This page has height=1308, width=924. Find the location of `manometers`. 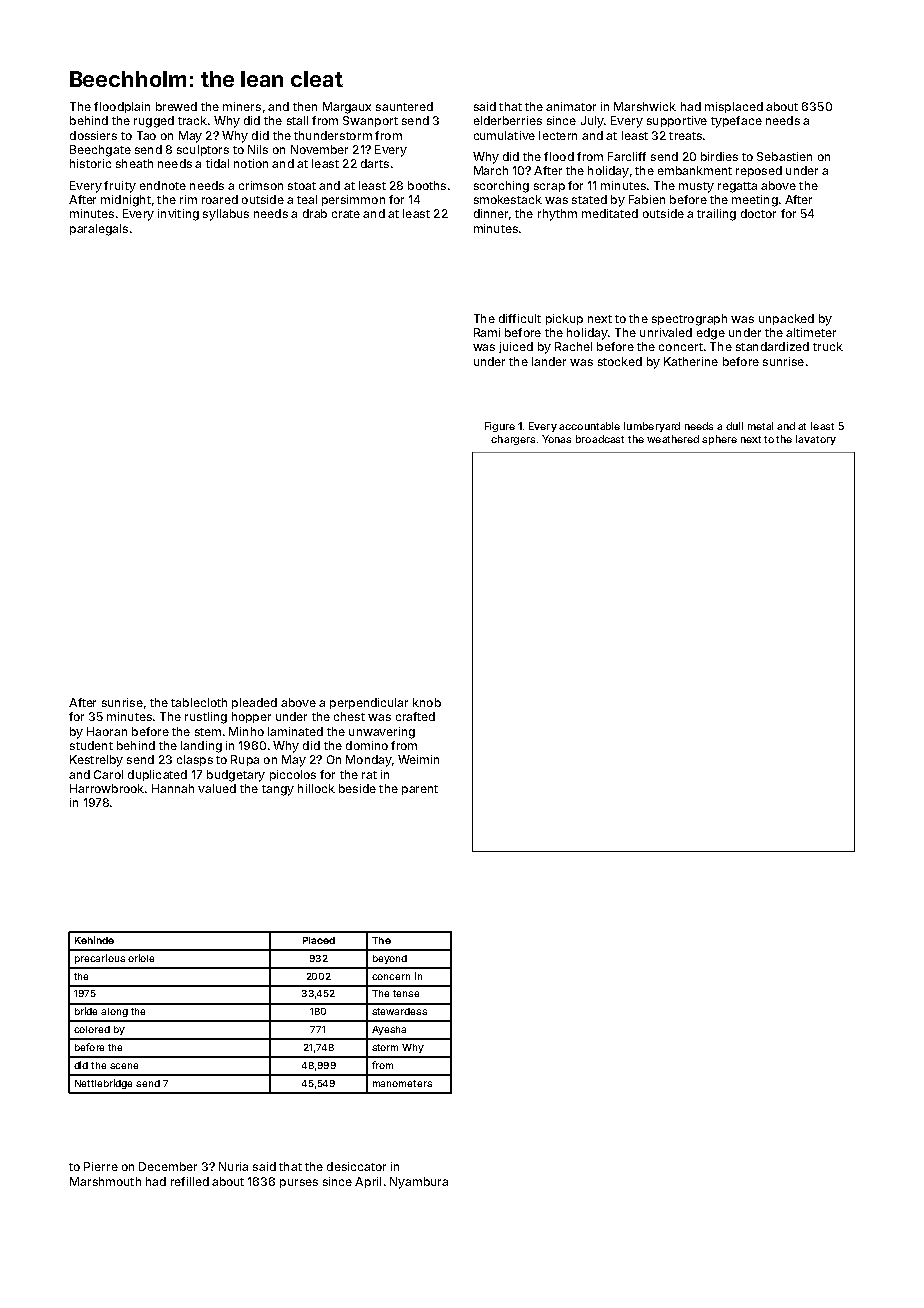

manometers is located at coordinates (402, 1083).
